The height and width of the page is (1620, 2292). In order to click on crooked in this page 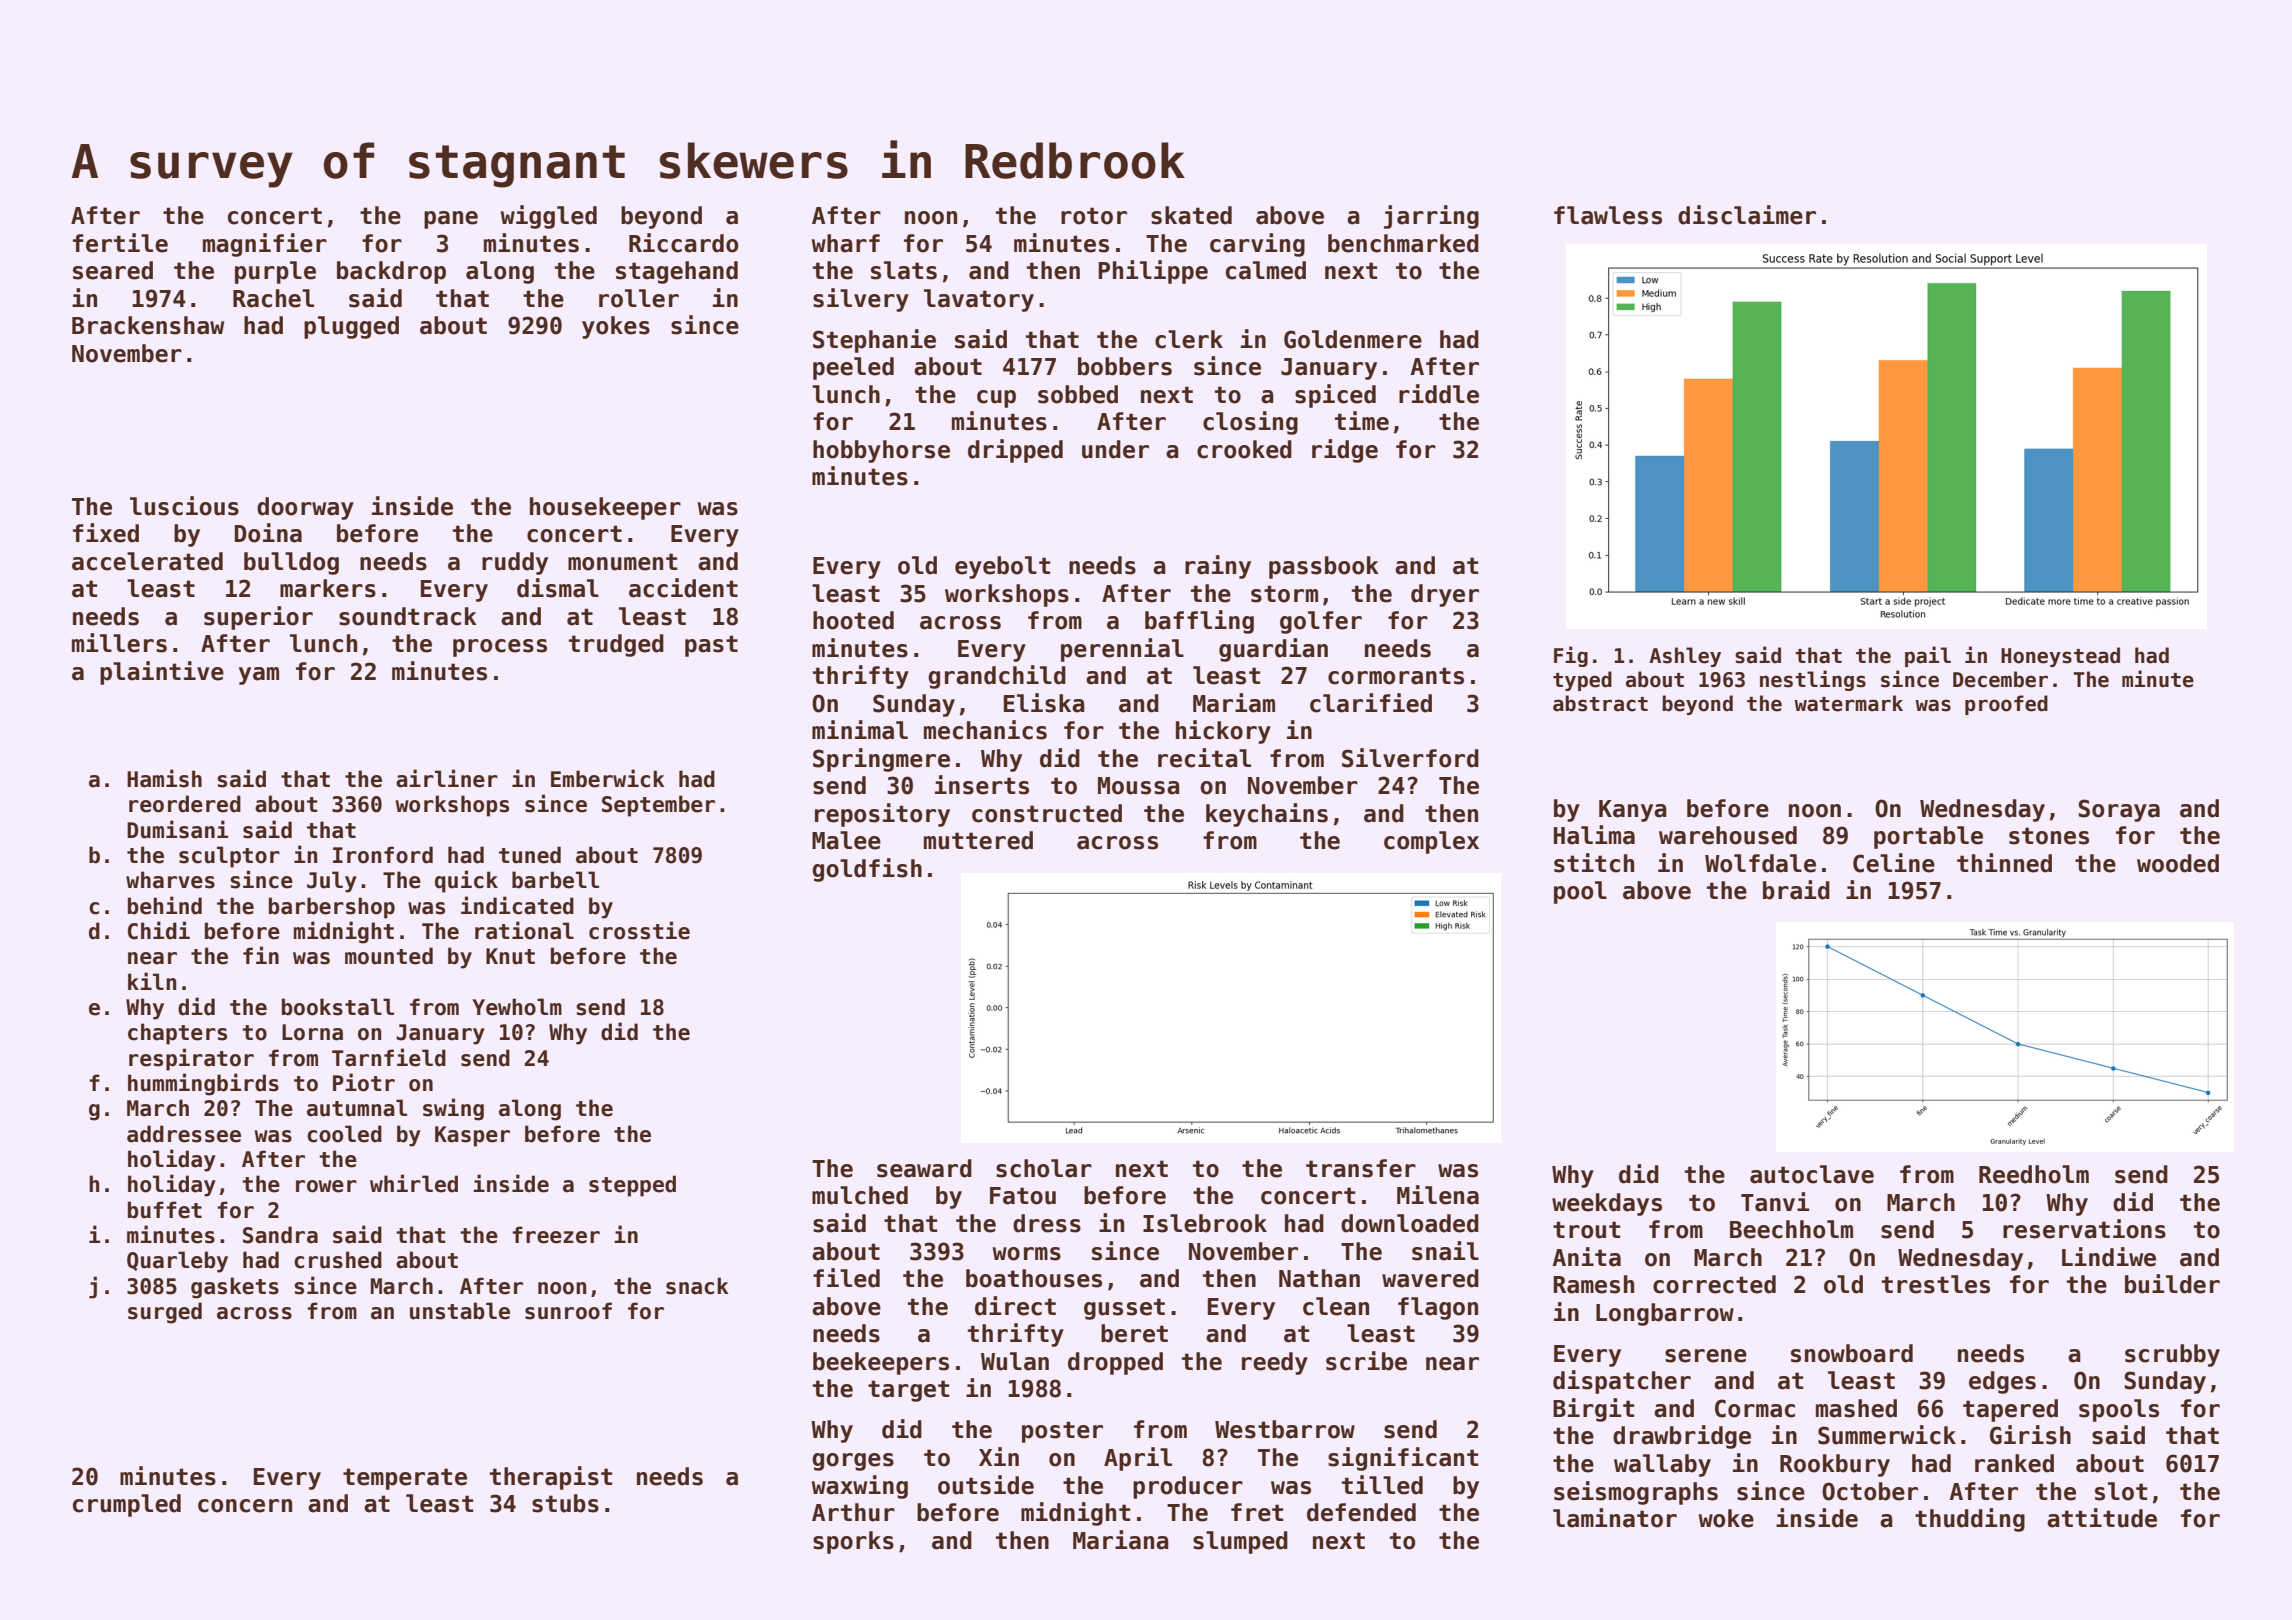, I will do `click(1244, 449)`.
